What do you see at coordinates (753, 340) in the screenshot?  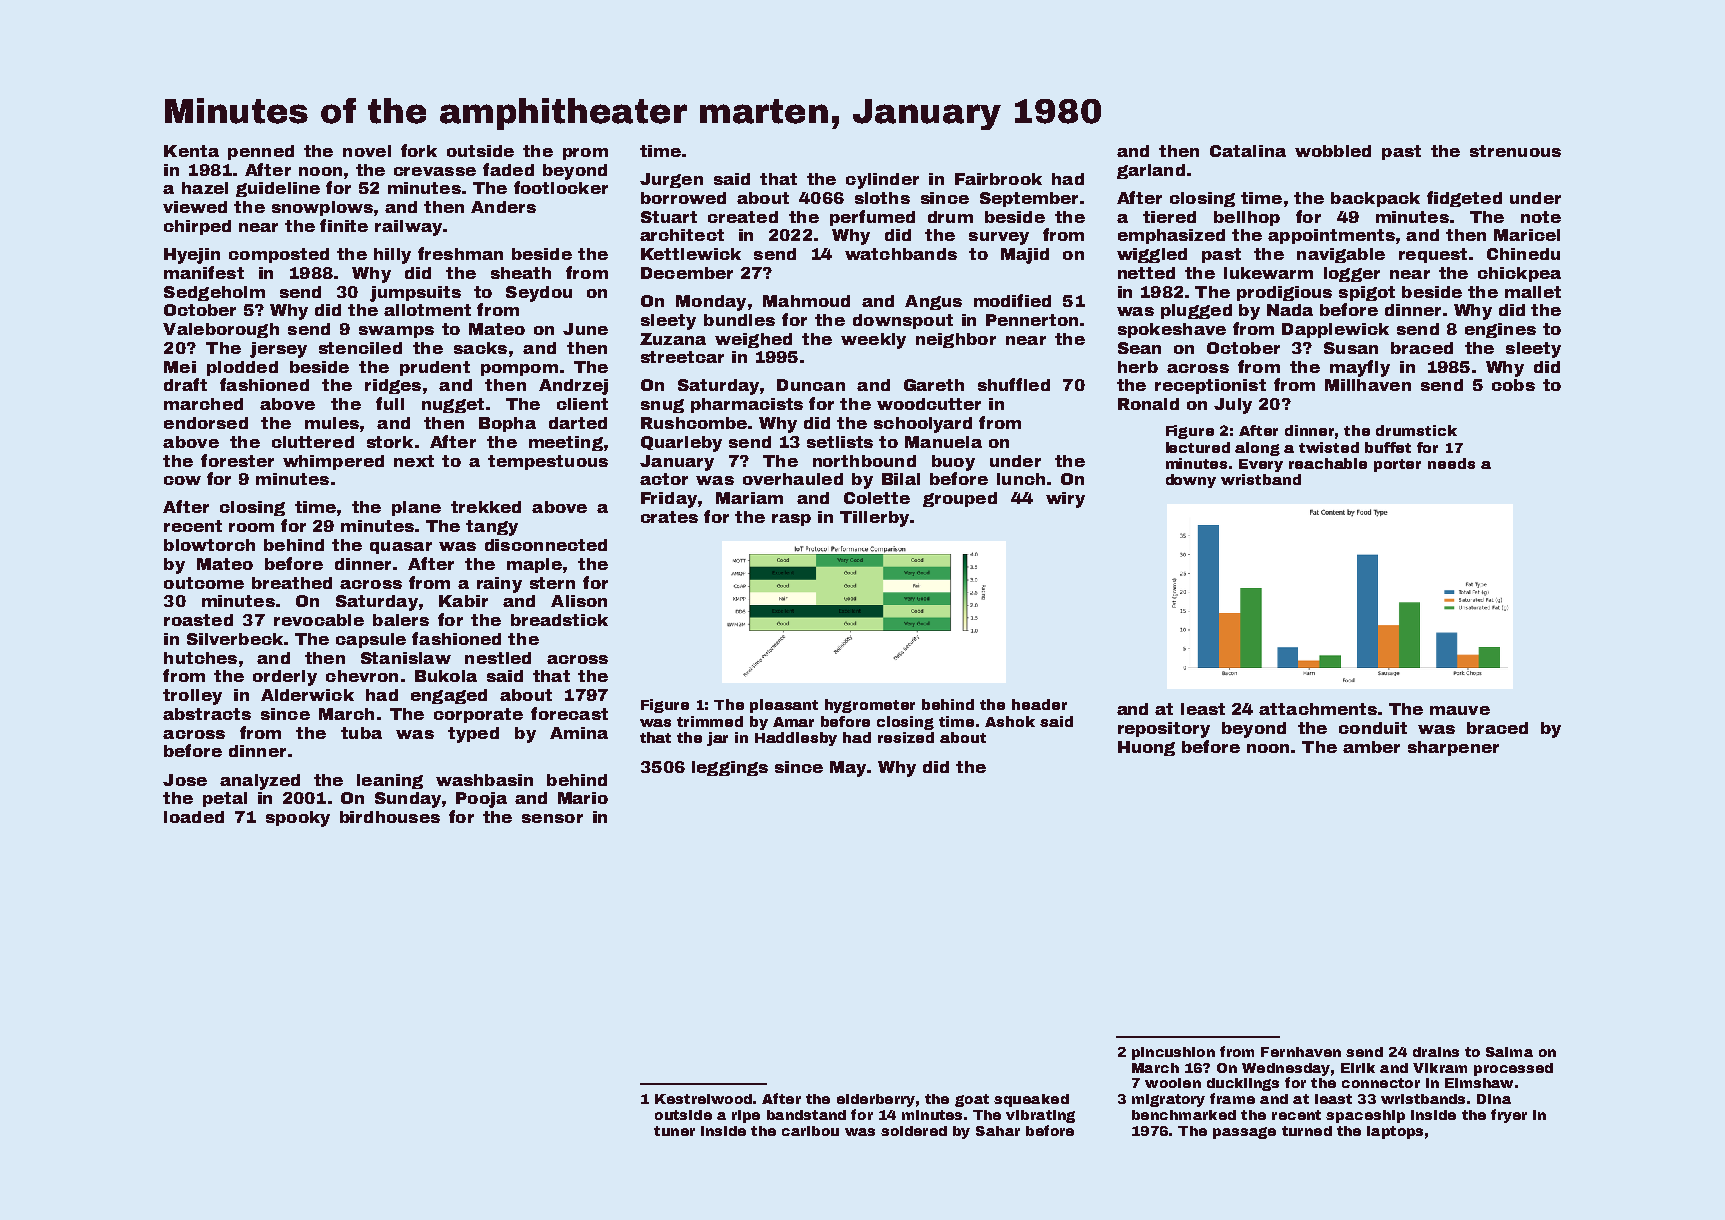 I see `weighed` at bounding box center [753, 340].
